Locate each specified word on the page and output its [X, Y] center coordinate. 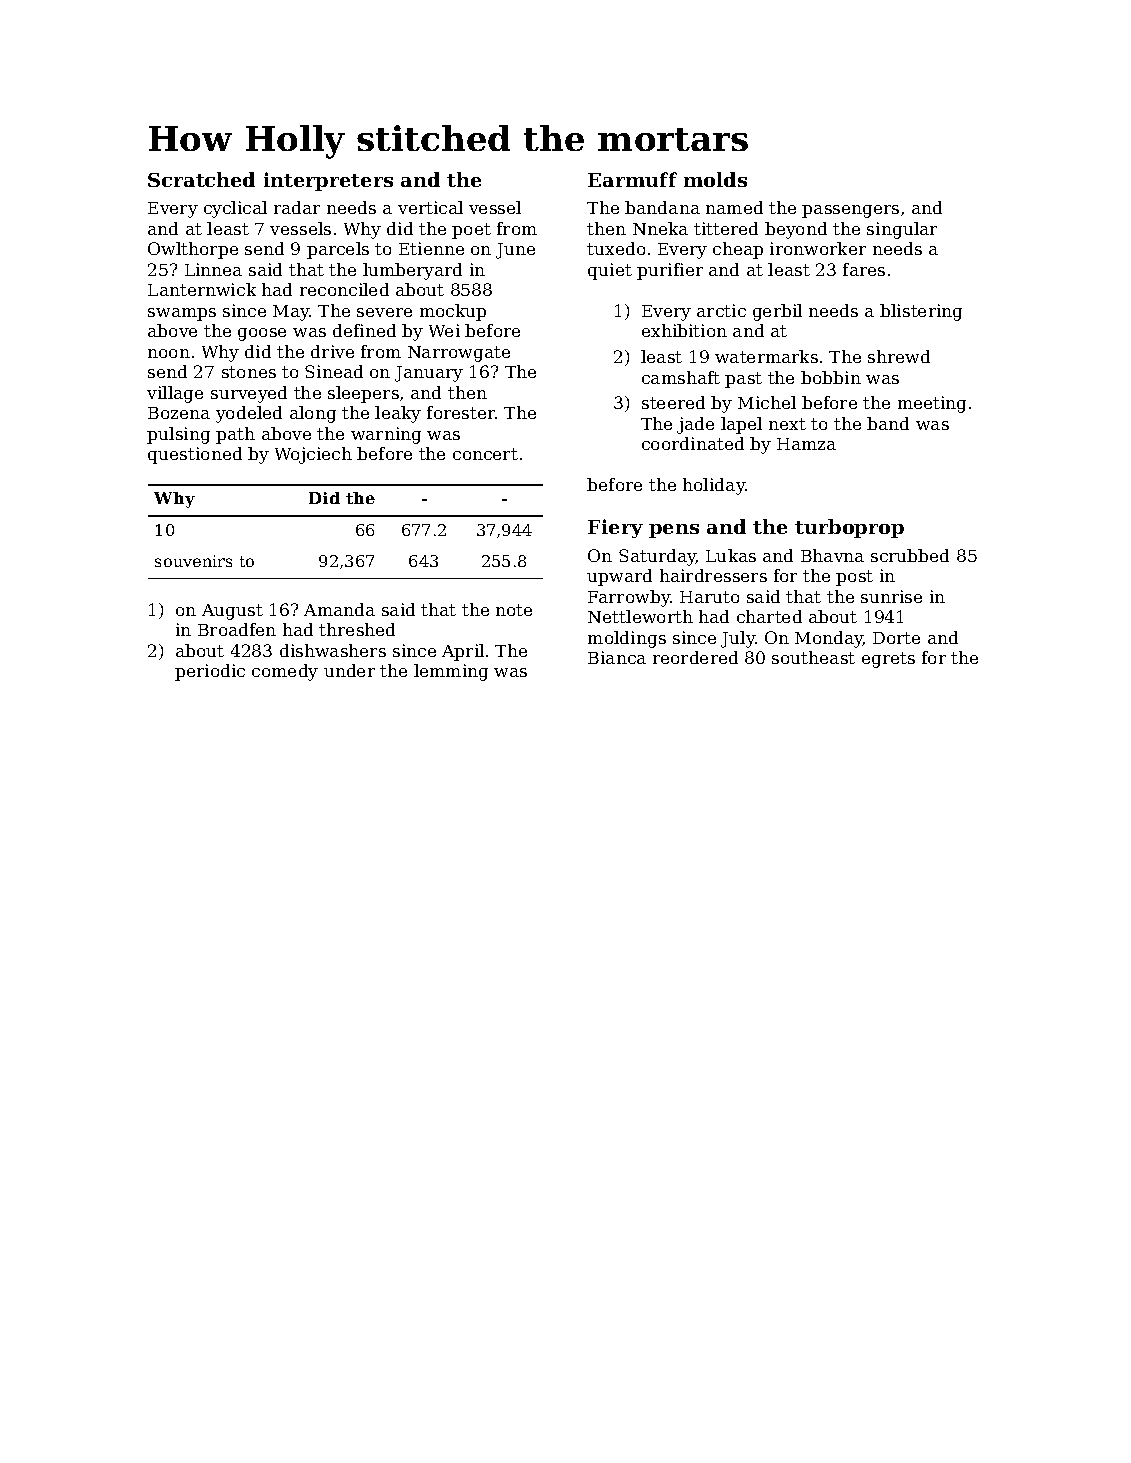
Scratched [201, 179]
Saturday [657, 557]
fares [864, 269]
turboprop [849, 528]
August [232, 612]
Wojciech [313, 455]
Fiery [615, 528]
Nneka [660, 228]
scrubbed [910, 555]
